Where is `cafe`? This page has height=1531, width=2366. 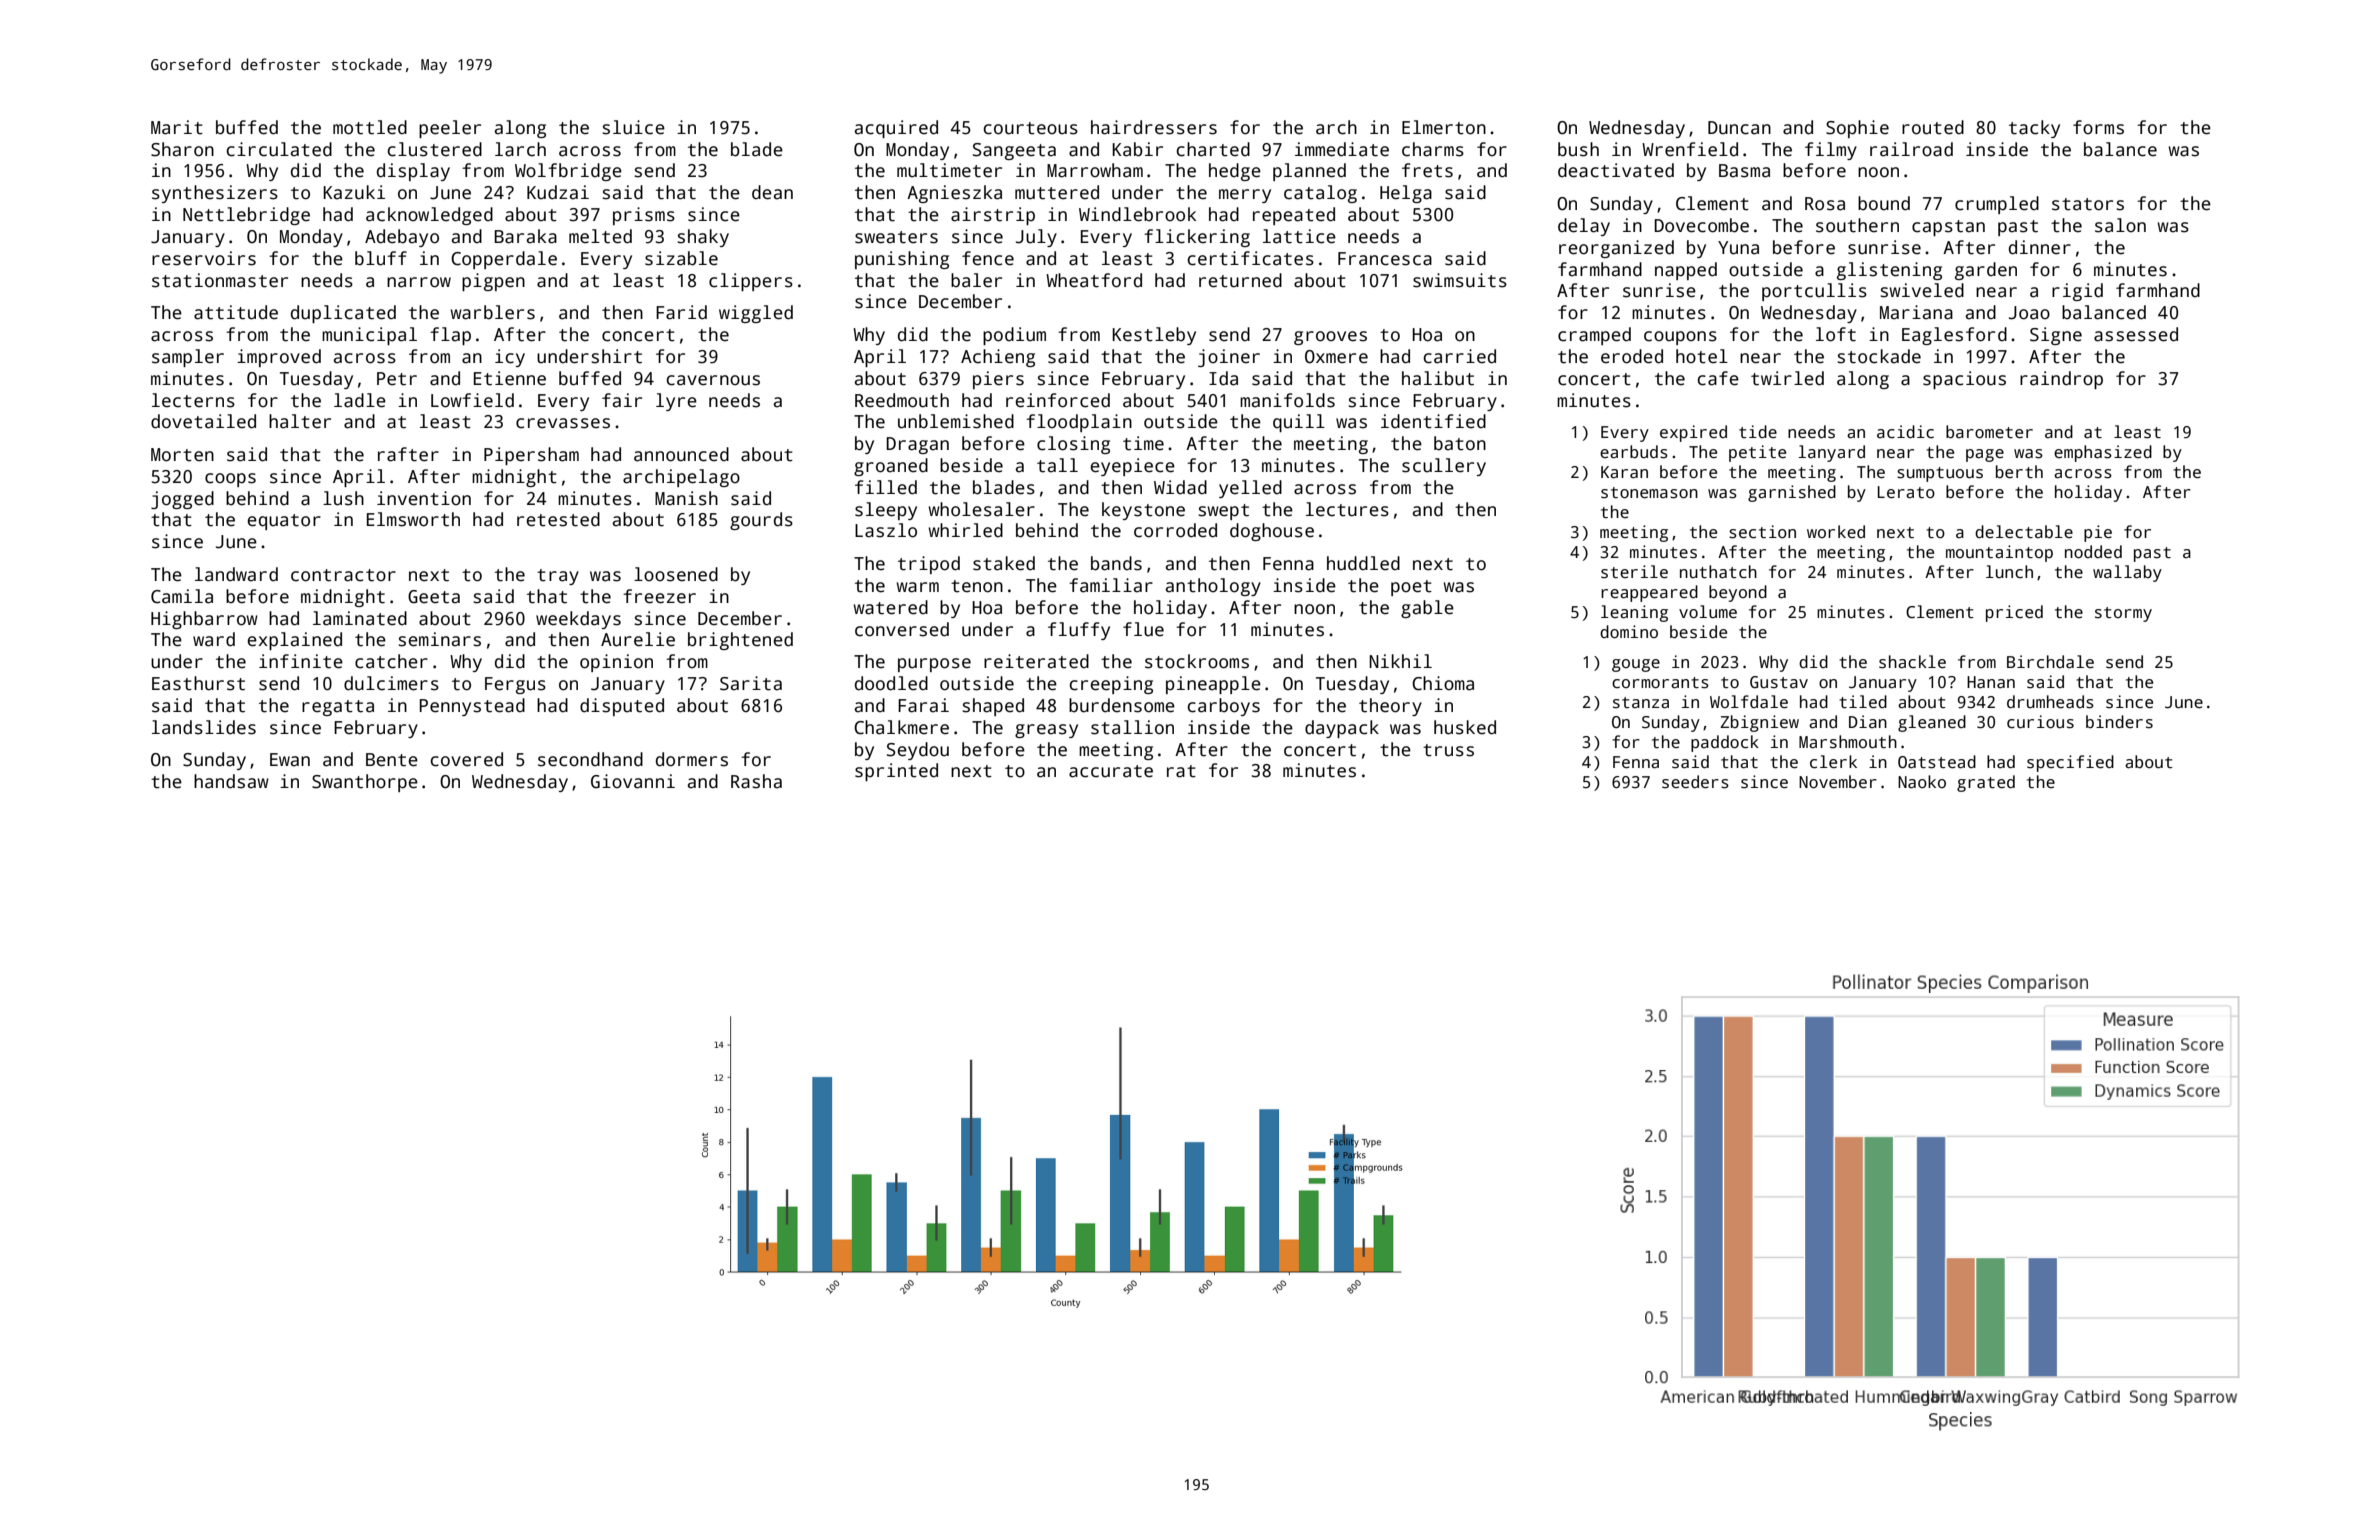 cafe is located at coordinates (1718, 378).
